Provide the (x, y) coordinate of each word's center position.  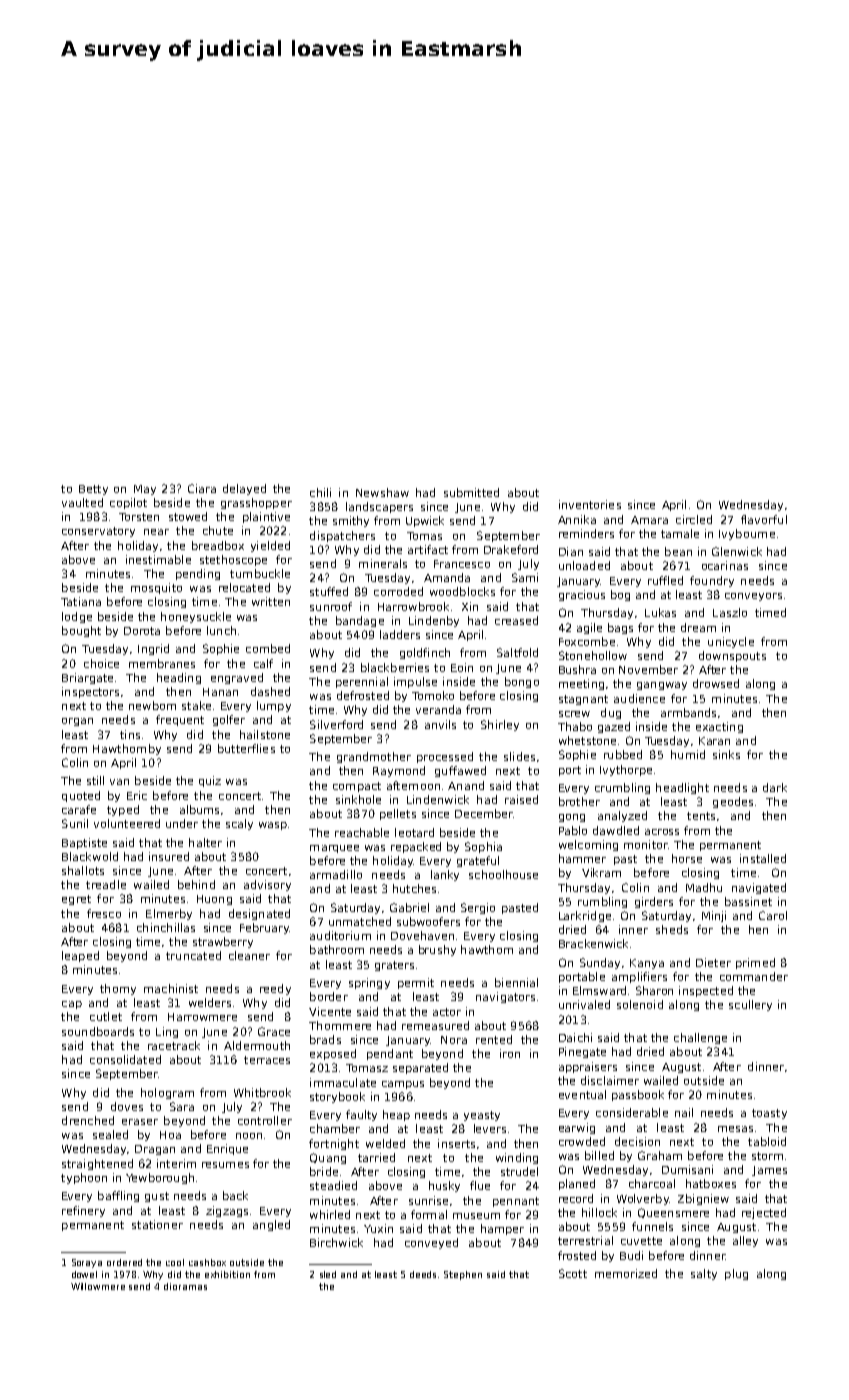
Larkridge (585, 916)
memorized (626, 1273)
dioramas (185, 1286)
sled (328, 1274)
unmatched (360, 921)
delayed (244, 489)
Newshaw (382, 492)
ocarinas (725, 565)
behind (196, 884)
